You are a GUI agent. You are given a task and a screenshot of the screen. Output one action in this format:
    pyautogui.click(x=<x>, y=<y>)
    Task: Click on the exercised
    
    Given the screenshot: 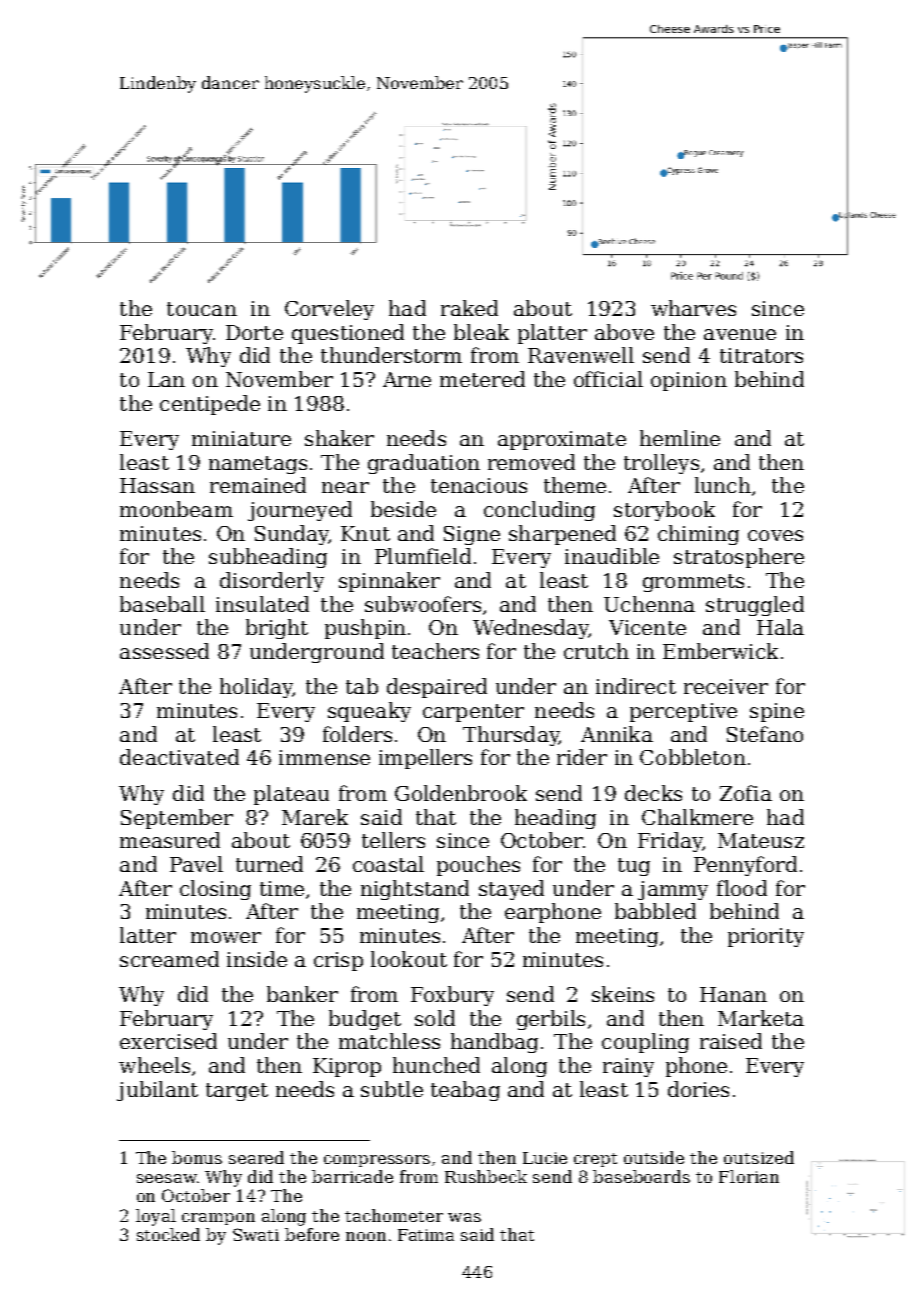 What is the action you would take?
    pyautogui.click(x=168, y=1041)
